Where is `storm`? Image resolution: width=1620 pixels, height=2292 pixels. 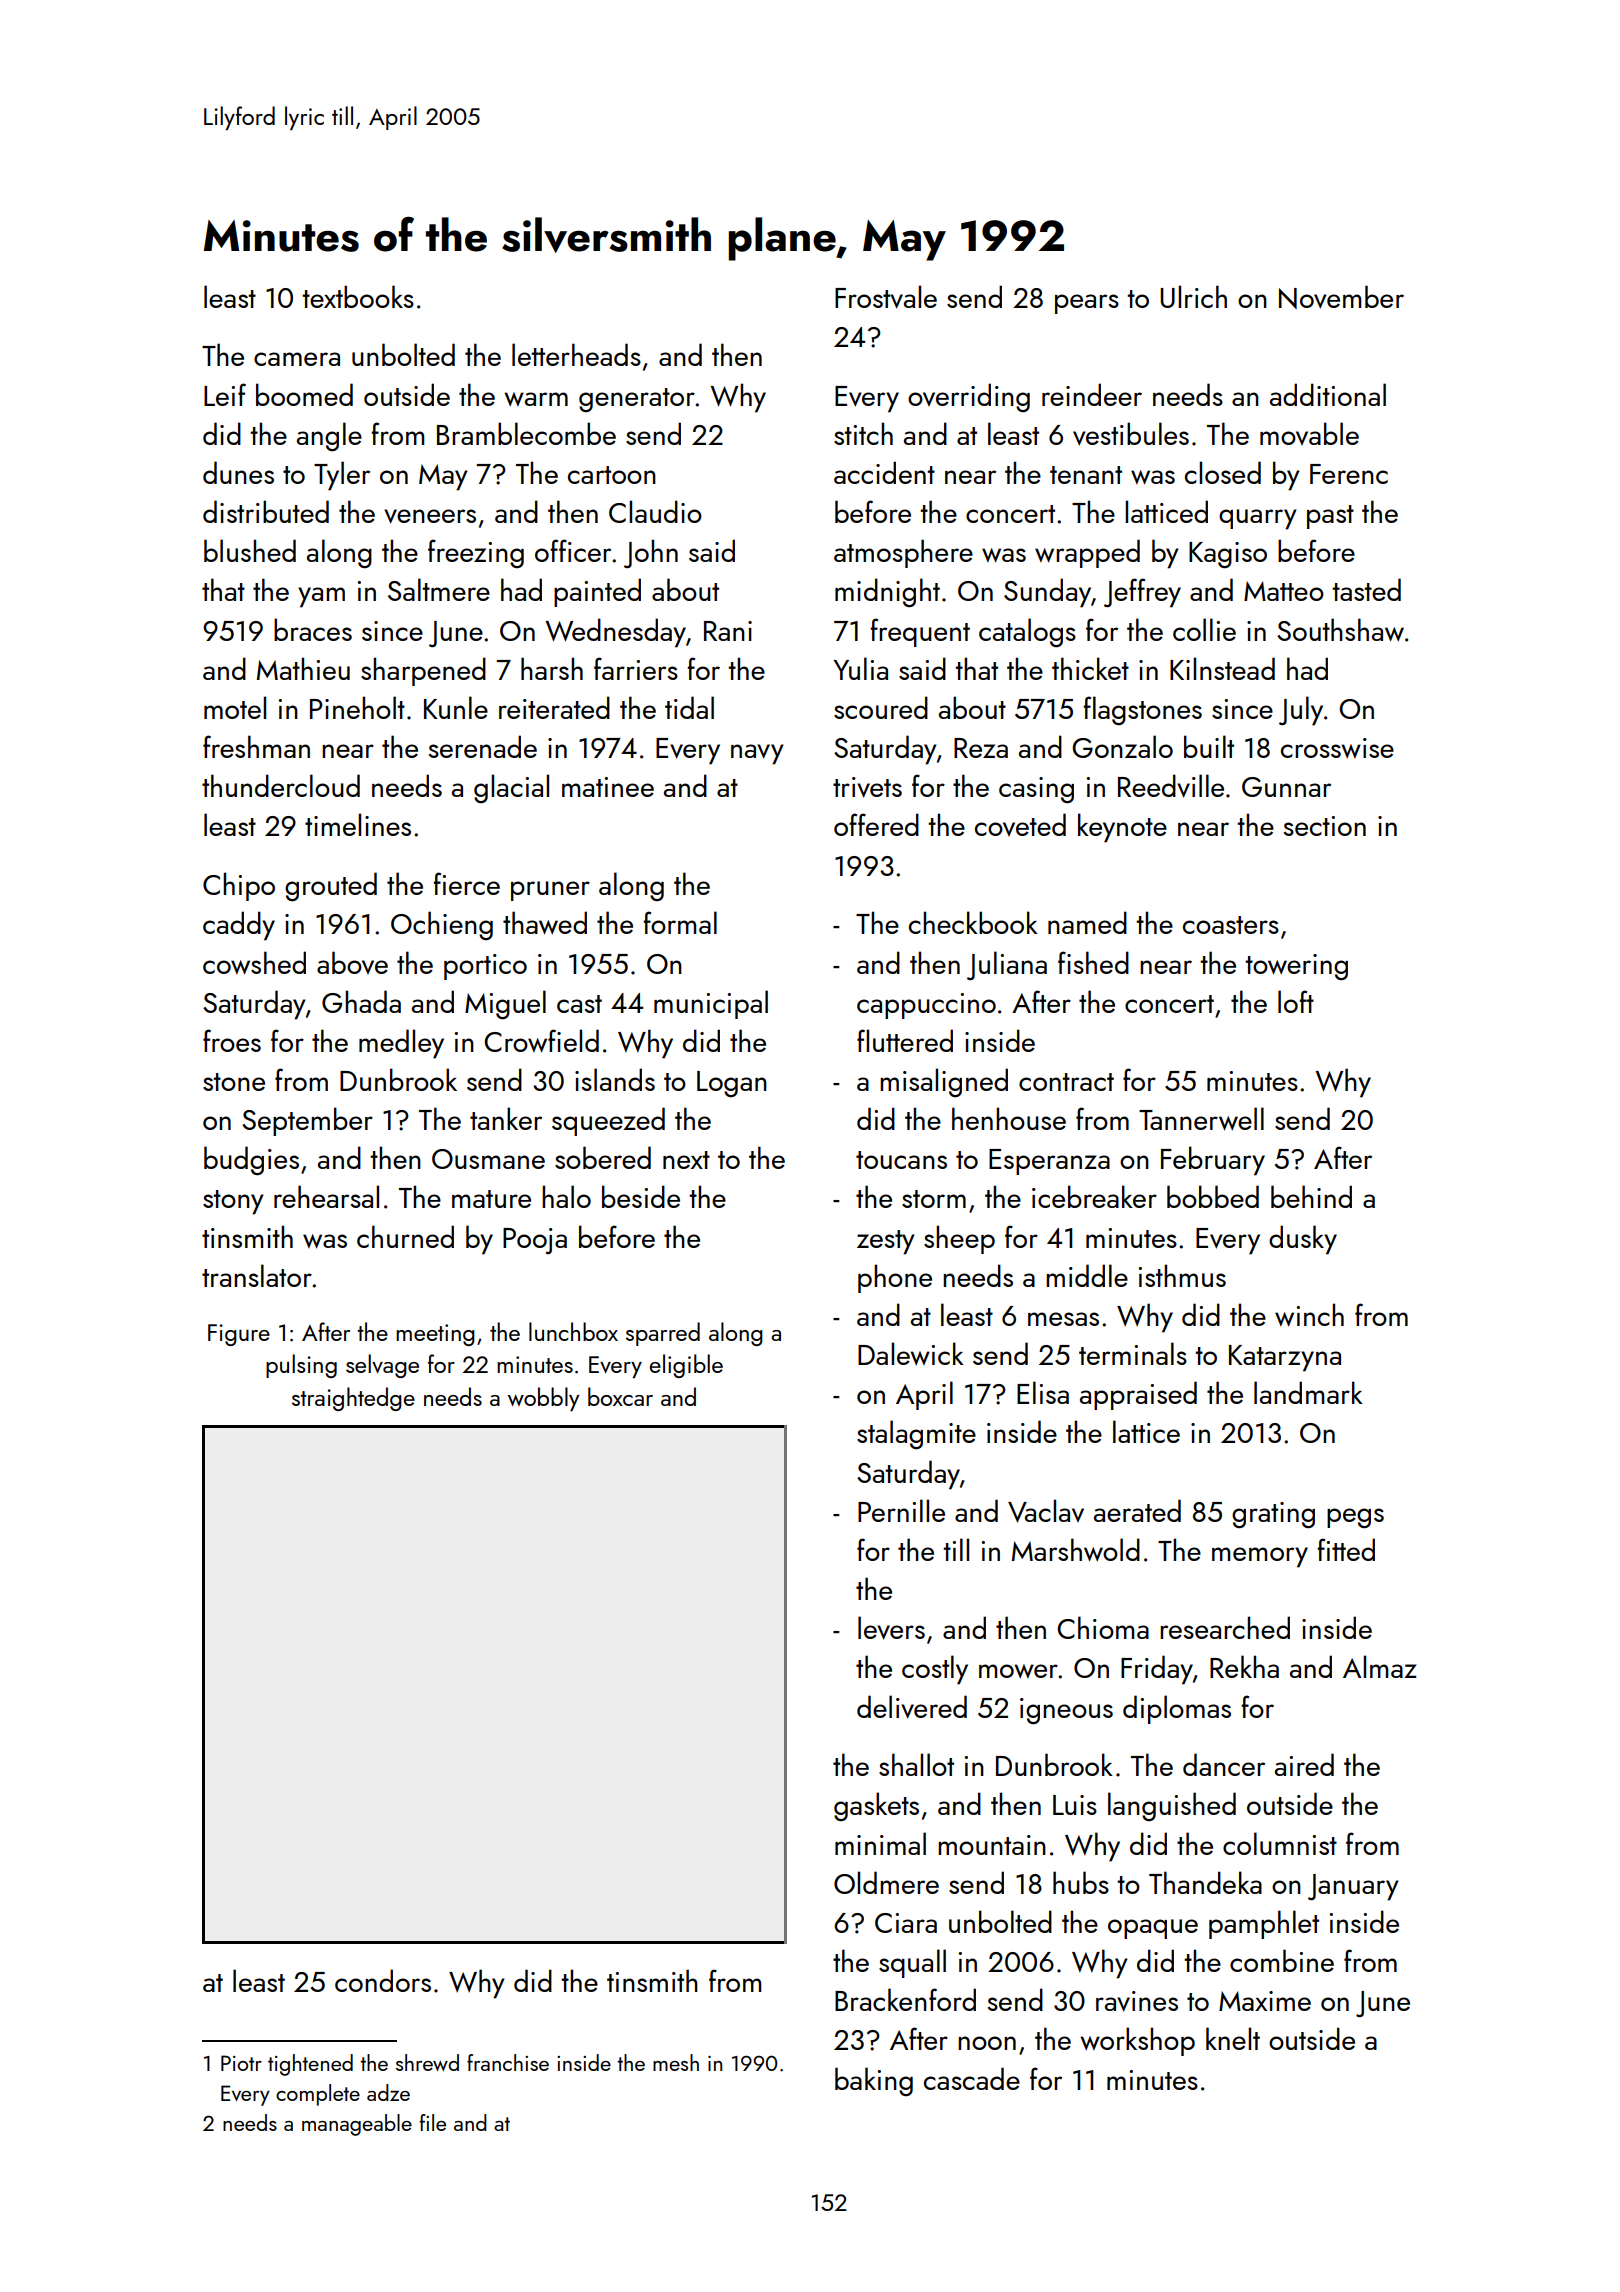 storm is located at coordinates (934, 1199).
